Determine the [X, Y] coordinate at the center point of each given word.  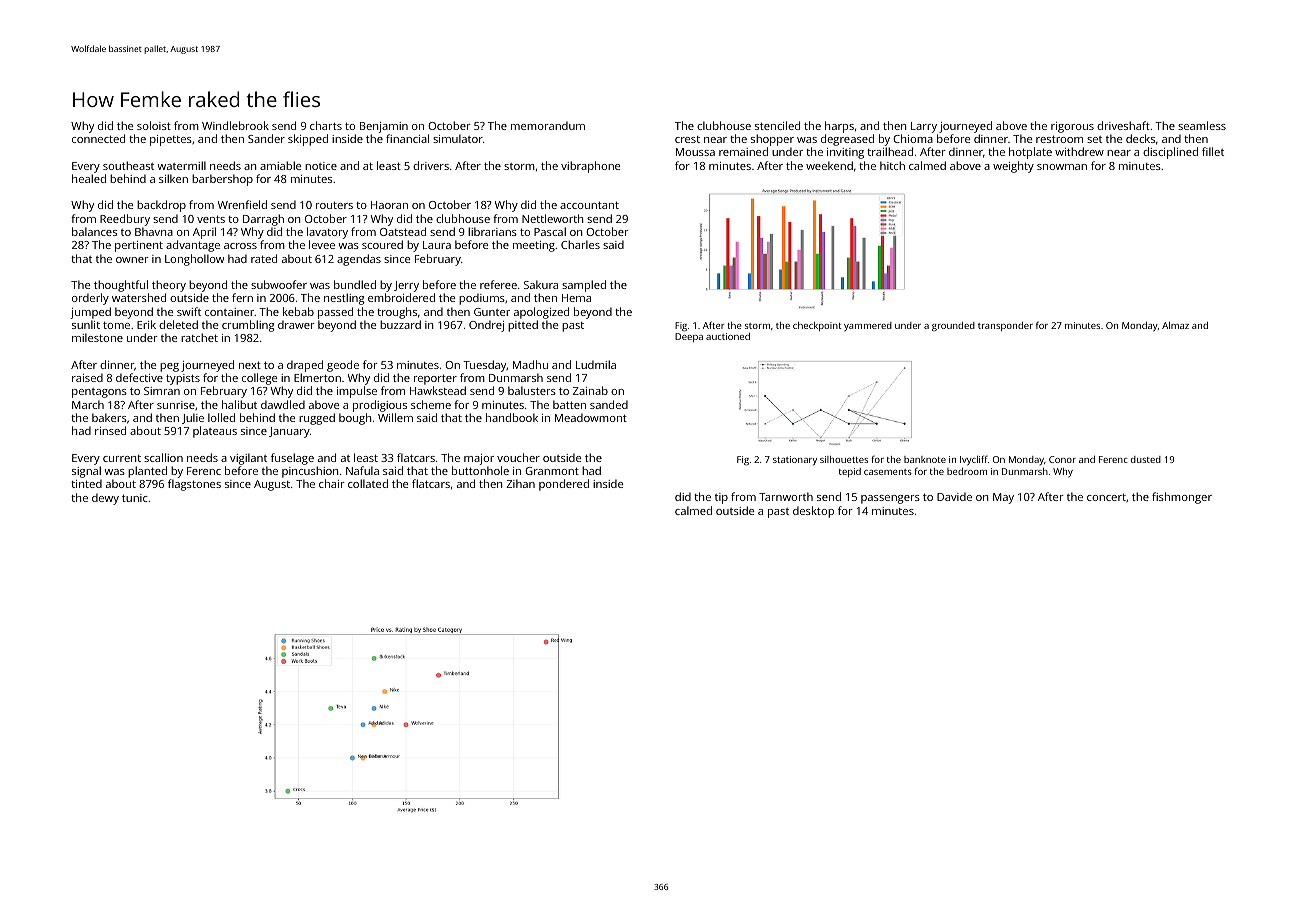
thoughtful [121, 286]
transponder [1005, 326]
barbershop [222, 180]
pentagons [99, 393]
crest [687, 139]
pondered [564, 485]
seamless [1202, 125]
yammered [868, 326]
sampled [584, 286]
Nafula [362, 470]
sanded [609, 404]
